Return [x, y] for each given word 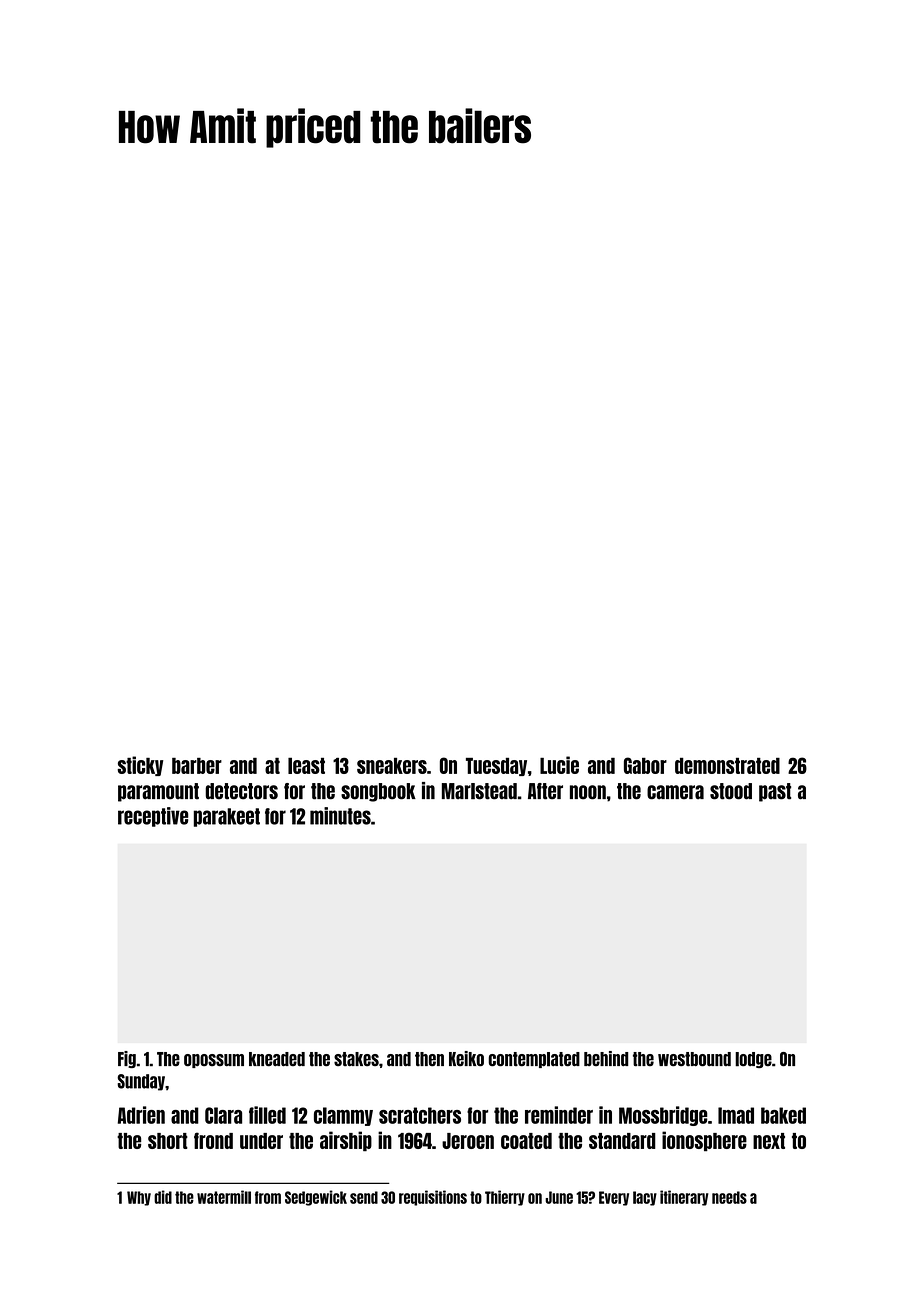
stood [731, 791]
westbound [694, 1059]
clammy [343, 1116]
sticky [140, 766]
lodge [753, 1060]
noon [588, 792]
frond [213, 1140]
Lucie [559, 765]
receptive [153, 817]
